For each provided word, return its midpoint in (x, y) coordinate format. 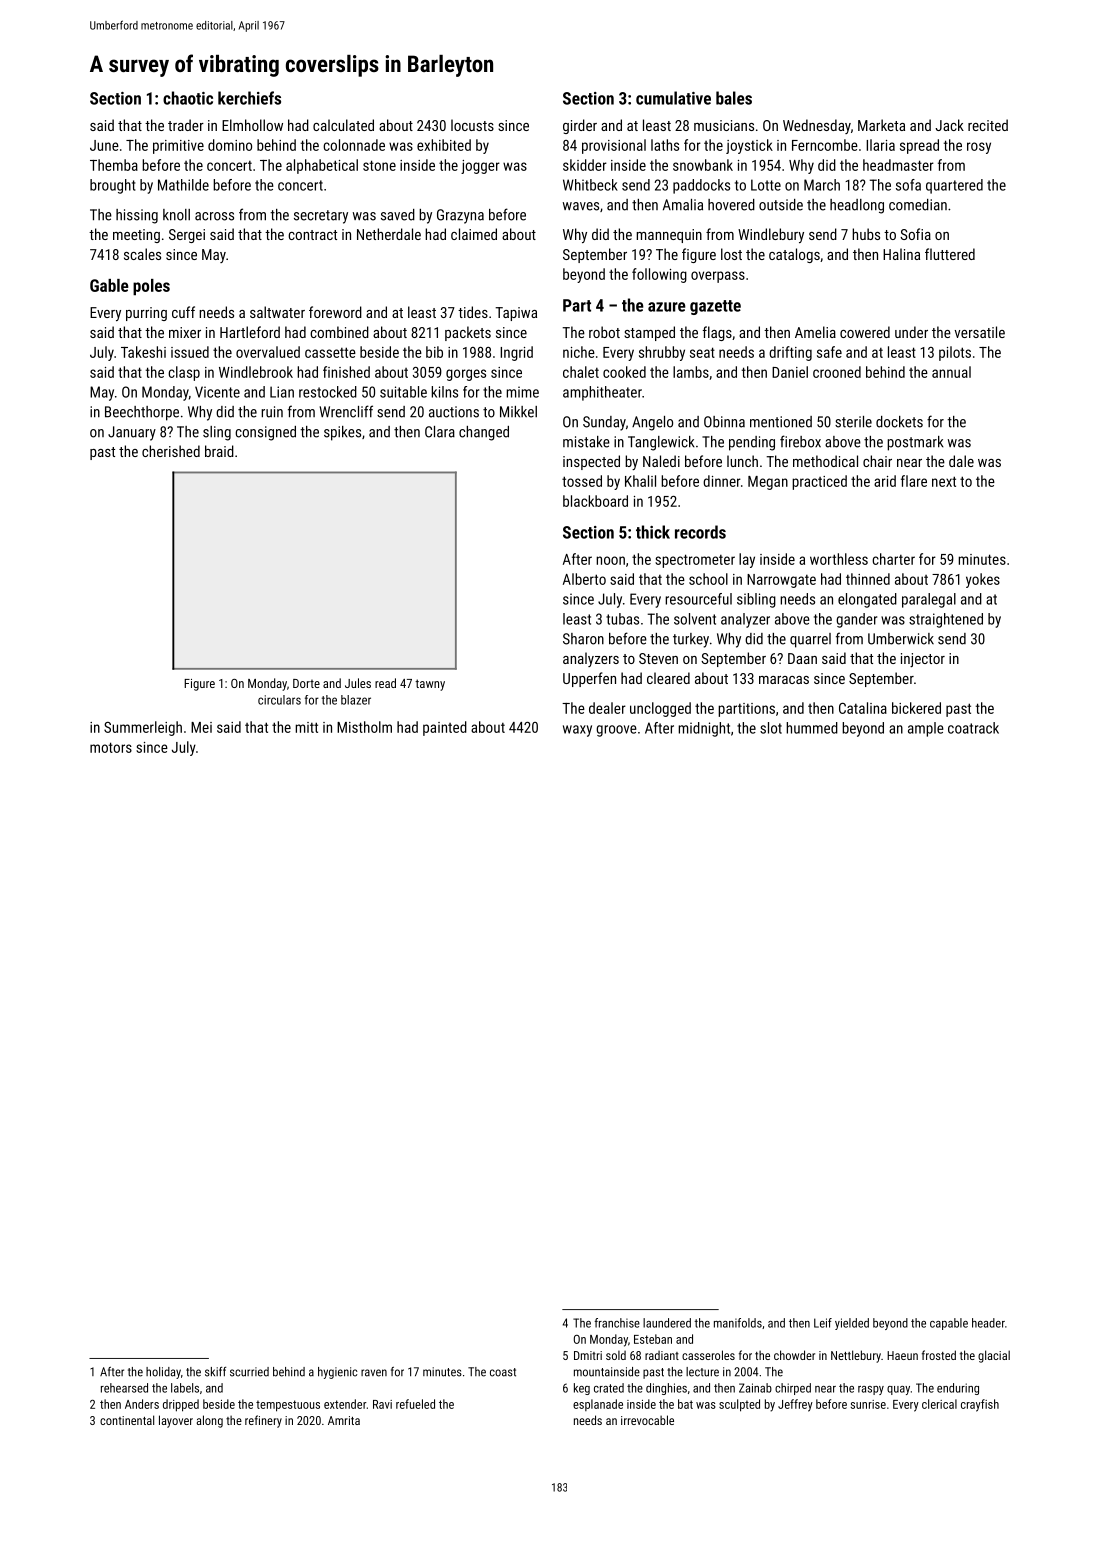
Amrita (344, 1420)
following (659, 275)
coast (503, 1372)
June (104, 145)
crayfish (980, 1405)
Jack (949, 125)
